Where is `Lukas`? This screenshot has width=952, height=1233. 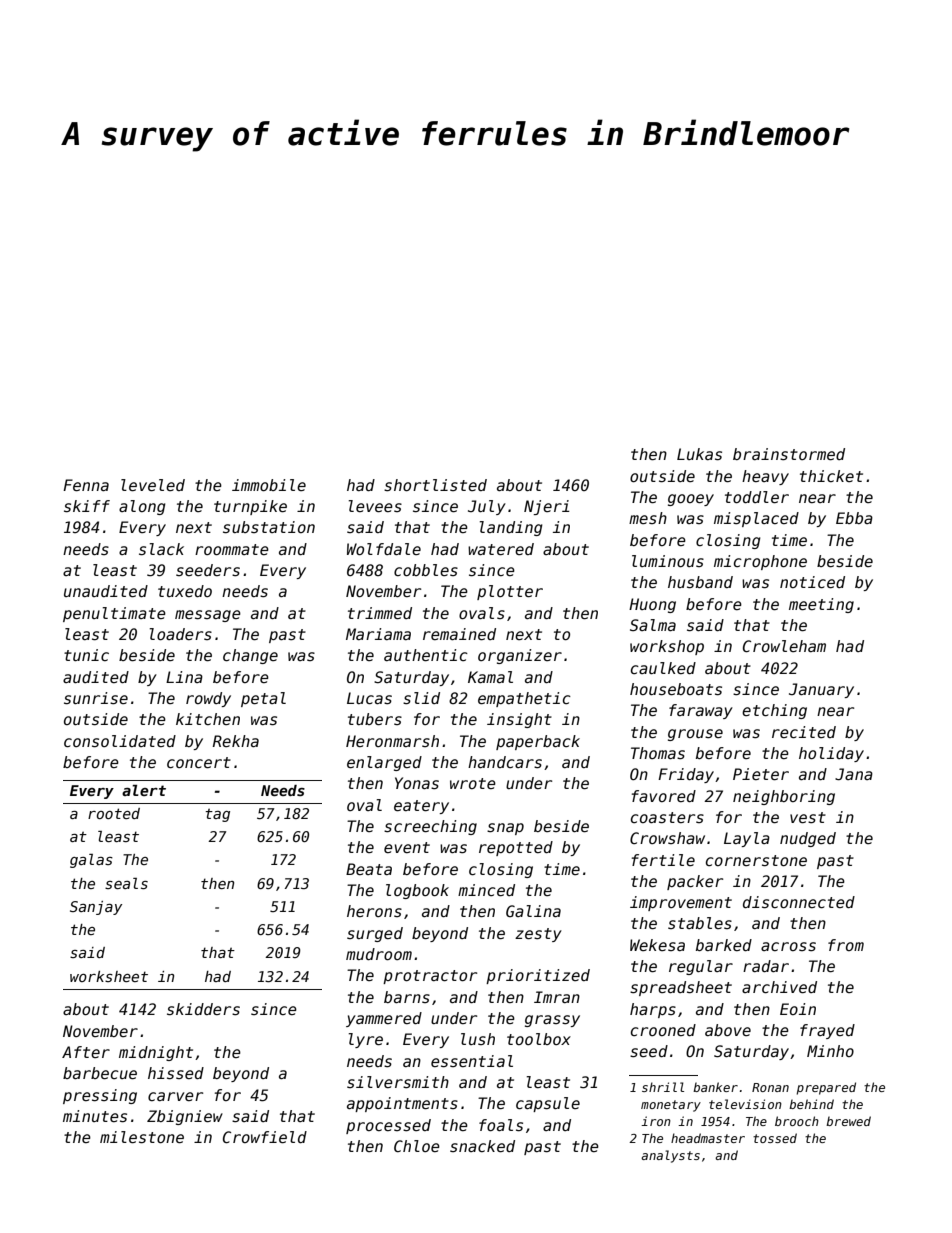
Lukas is located at coordinates (699, 454).
